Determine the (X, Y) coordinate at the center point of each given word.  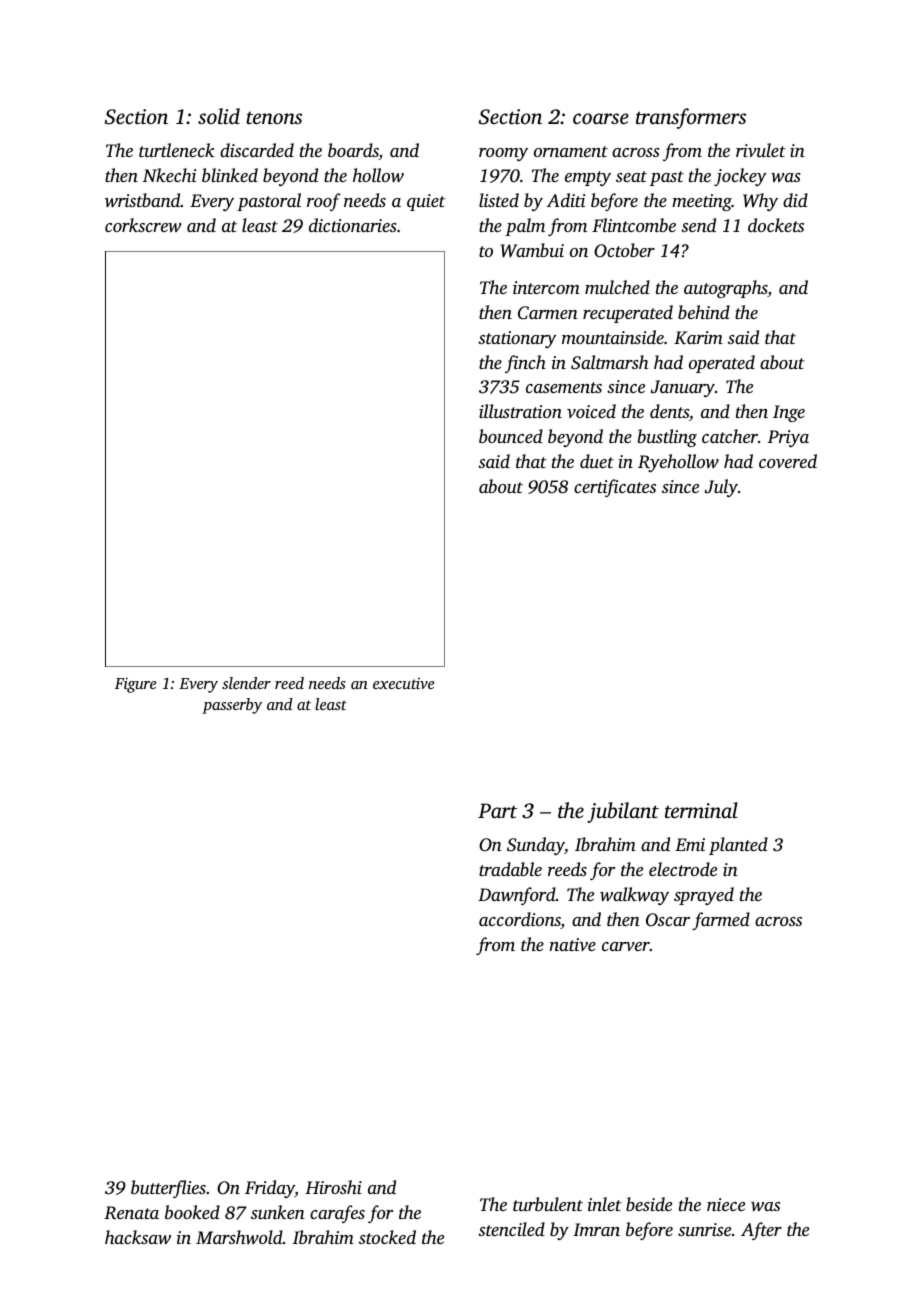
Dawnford (517, 896)
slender (246, 683)
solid (219, 116)
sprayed (704, 896)
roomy (503, 154)
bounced (511, 436)
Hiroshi (333, 1187)
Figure (135, 685)
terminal (701, 810)
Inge (789, 413)
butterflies (168, 1189)
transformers (691, 118)
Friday (270, 1189)
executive (403, 683)
